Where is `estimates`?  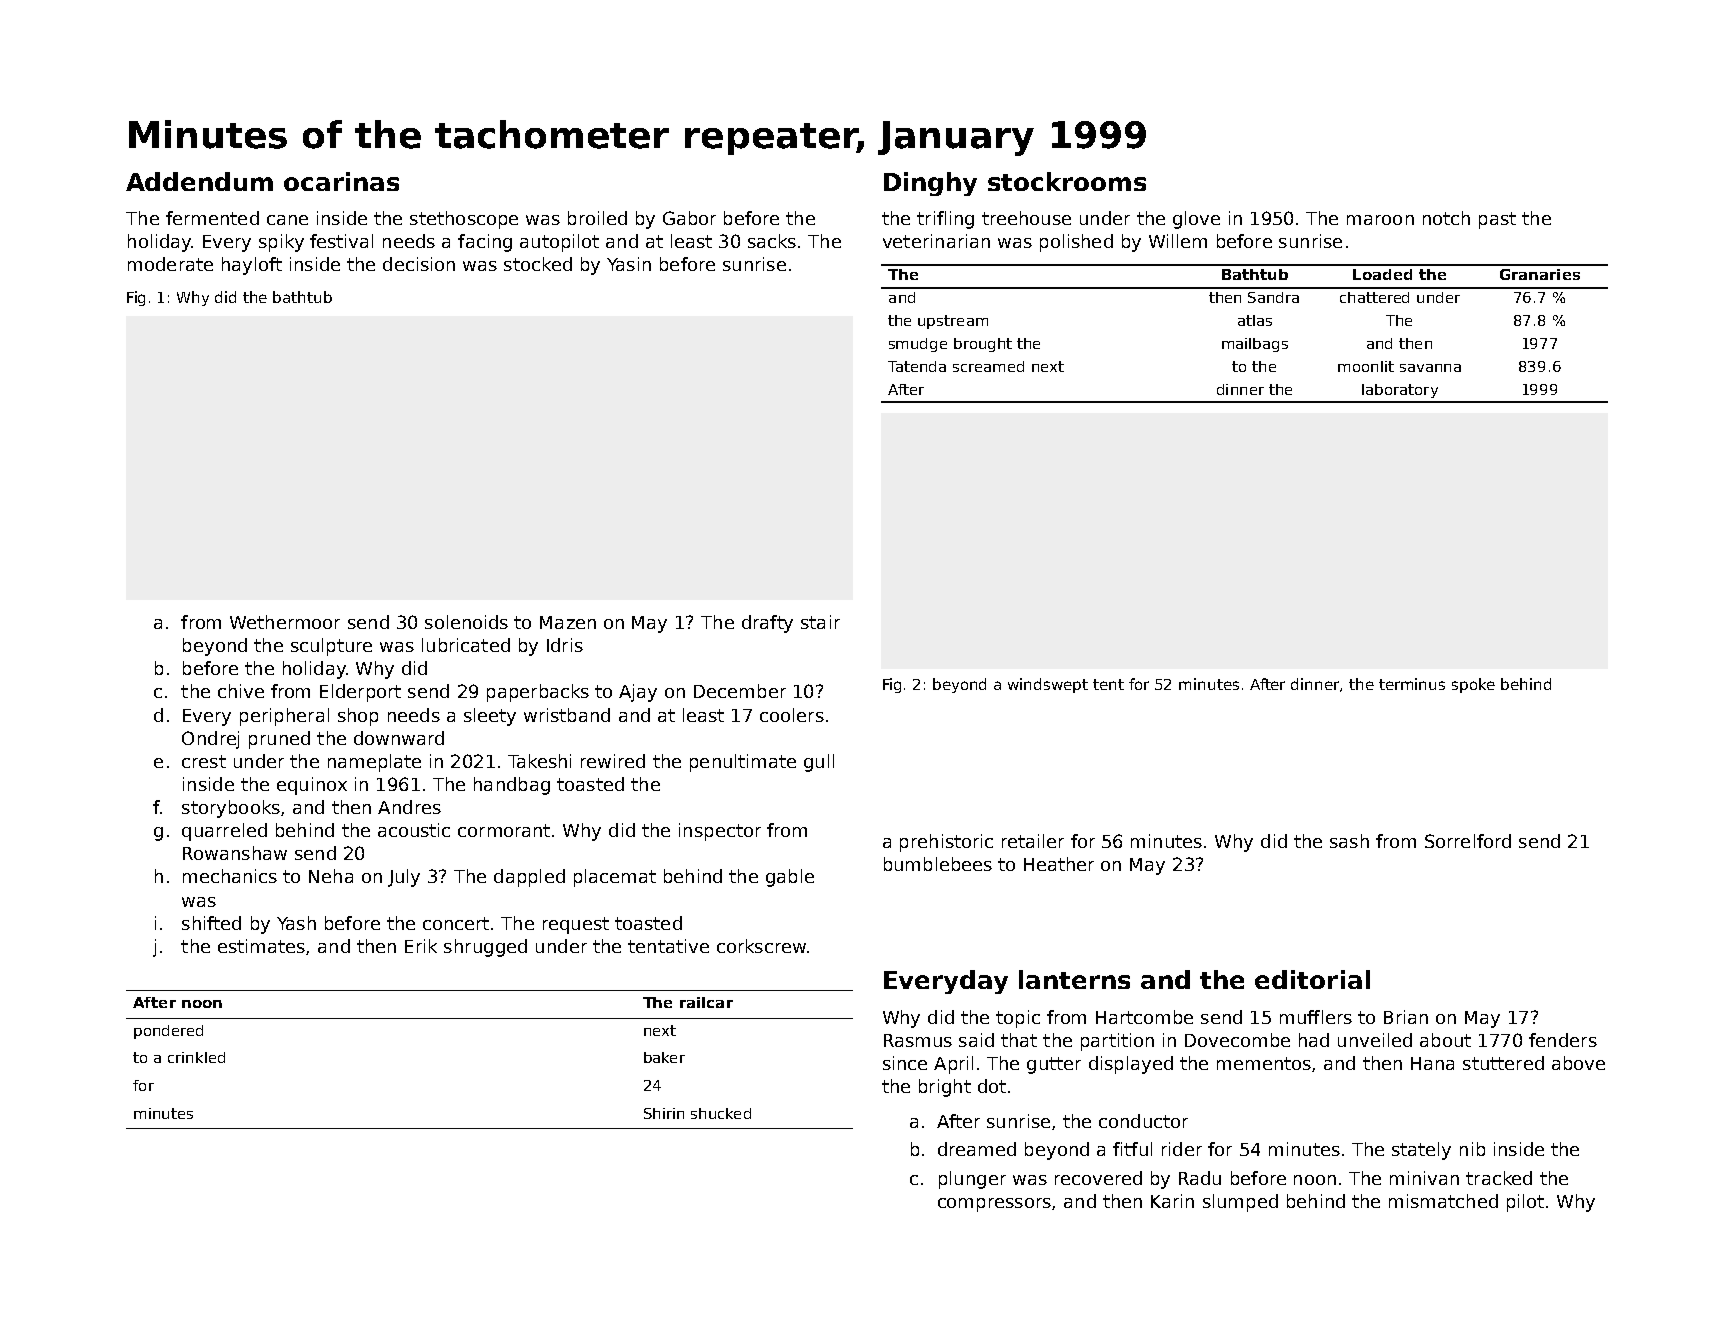 estimates is located at coordinates (261, 946).
